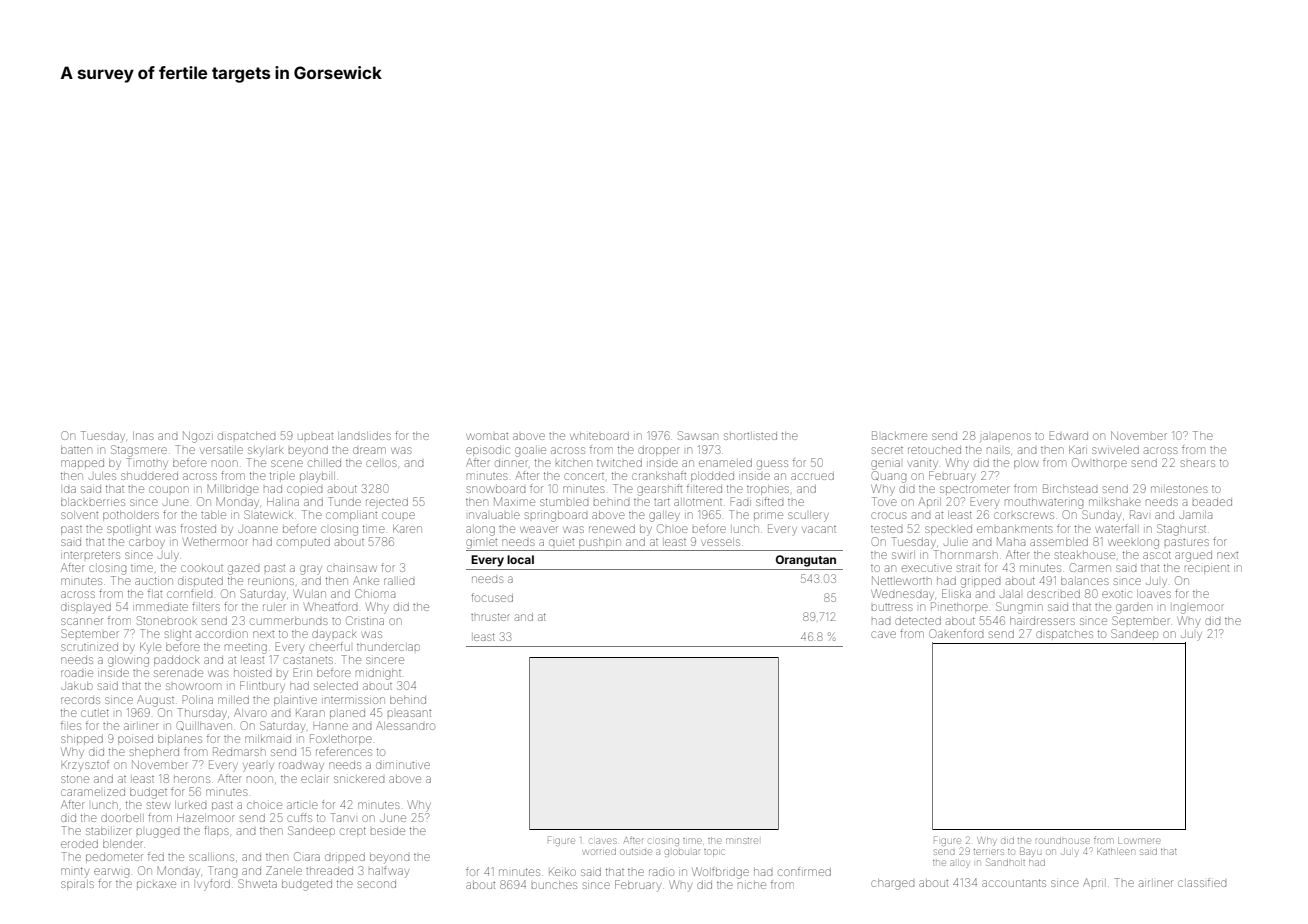  I want to click on Shweta, so click(257, 883).
